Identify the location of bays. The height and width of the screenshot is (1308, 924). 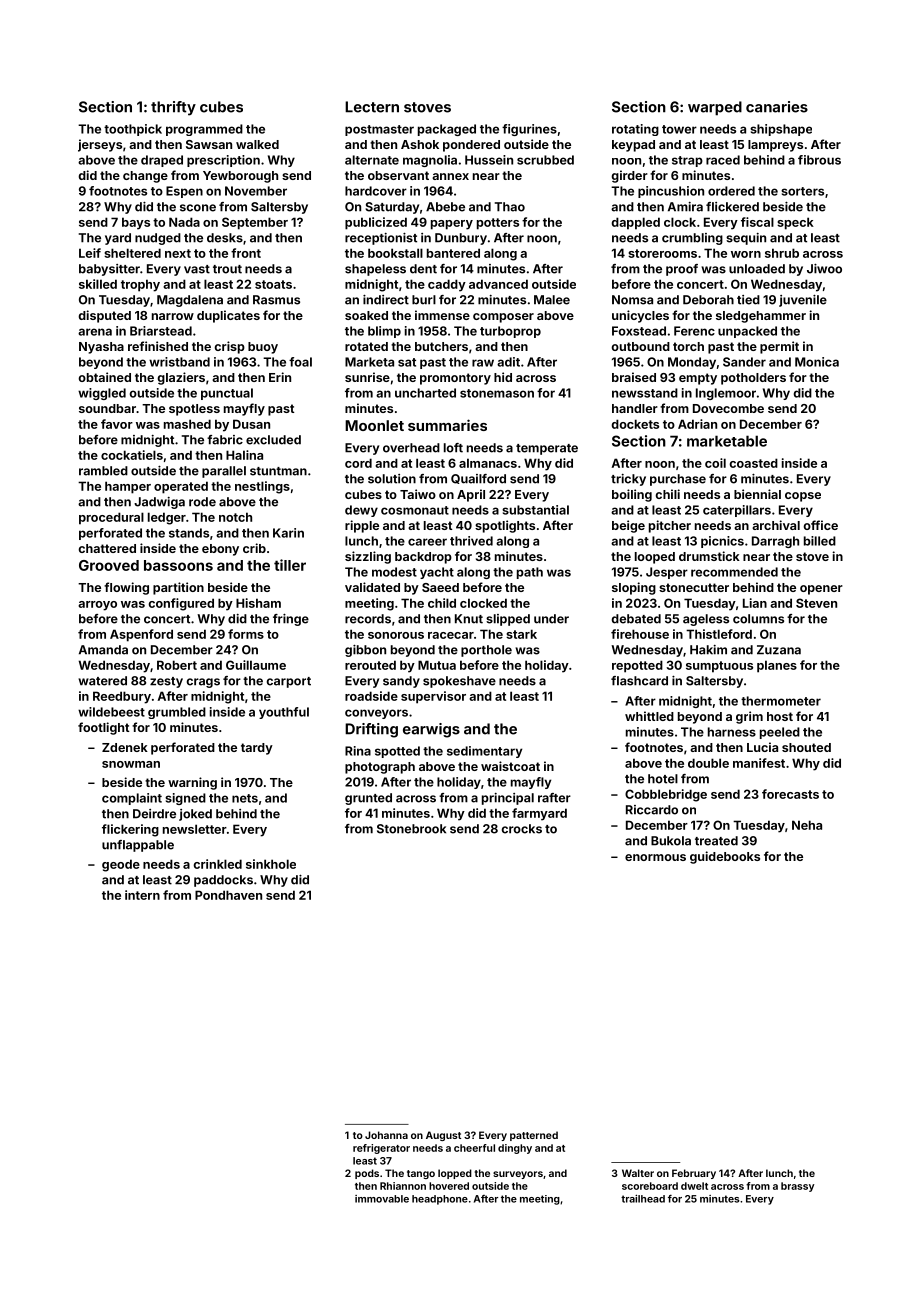
(136, 223).
